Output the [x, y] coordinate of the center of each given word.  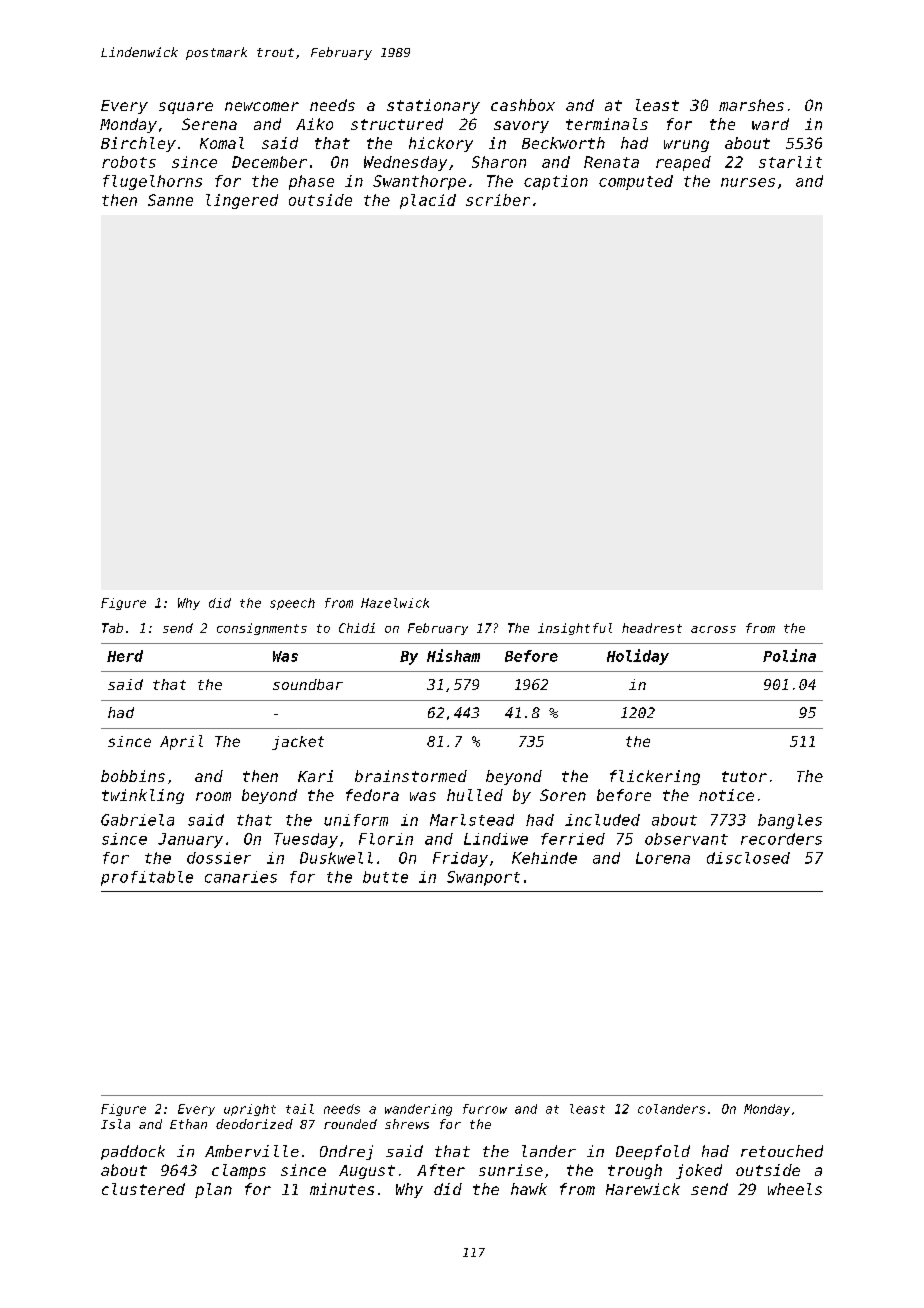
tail [300, 1109]
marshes [751, 105]
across [713, 629]
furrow [485, 1109]
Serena [209, 124]
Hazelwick [395, 603]
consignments [262, 629]
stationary [433, 106]
